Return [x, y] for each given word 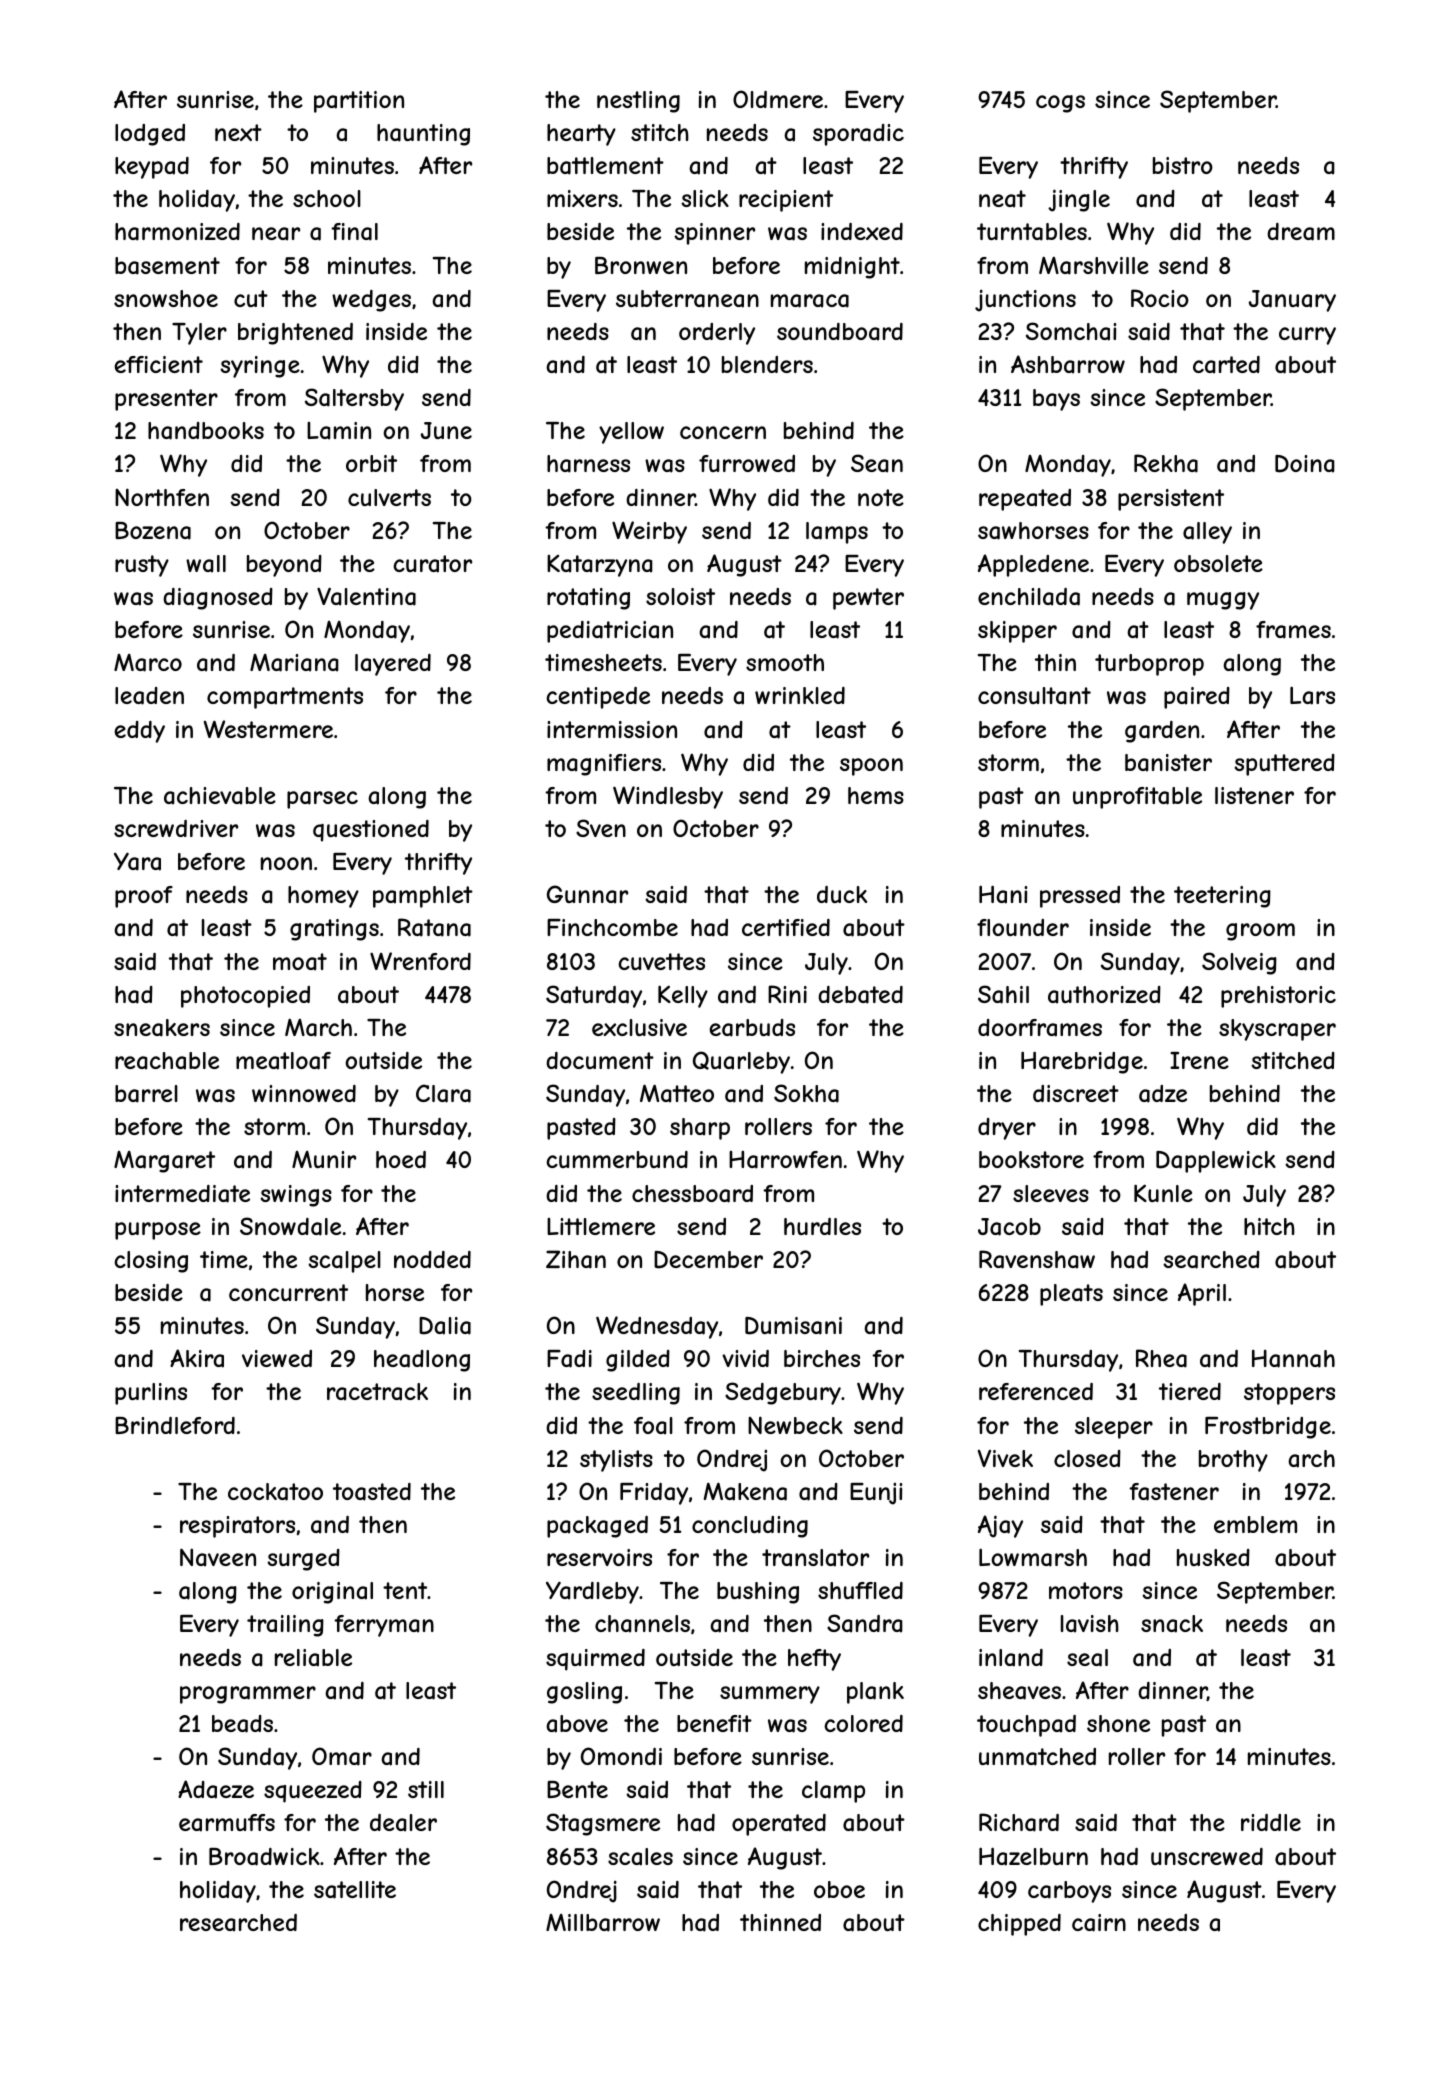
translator [815, 1558]
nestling [638, 102]
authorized [1104, 995]
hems [876, 795]
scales [640, 1857]
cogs [1060, 104]
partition [359, 102]
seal [1087, 1658]
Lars [1312, 695]
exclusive [639, 1027]
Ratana [434, 927]
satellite [355, 1890]
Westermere [268, 729]
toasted [372, 1492]
